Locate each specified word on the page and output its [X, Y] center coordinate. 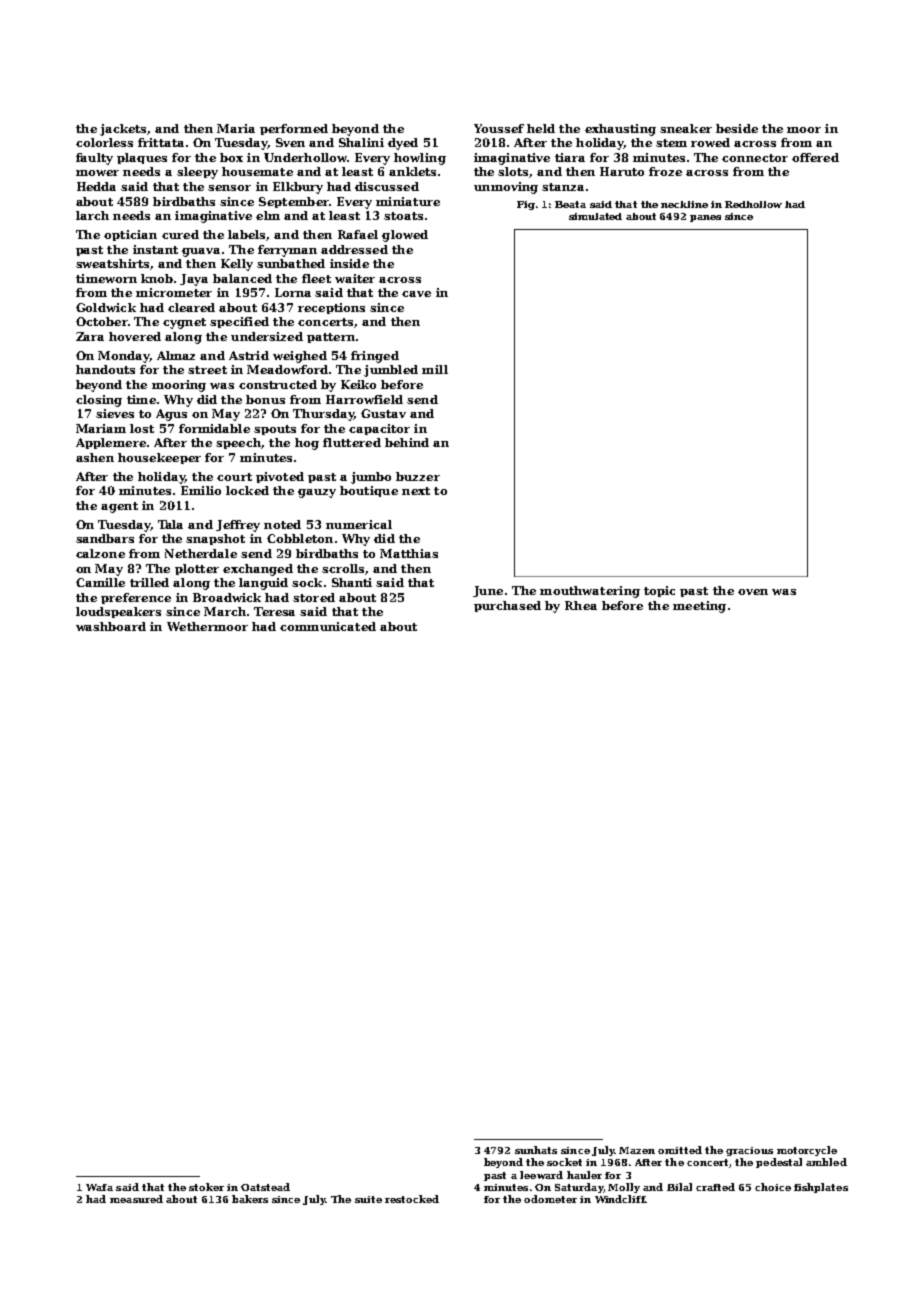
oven [753, 592]
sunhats [536, 1150]
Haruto [622, 171]
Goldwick [106, 307]
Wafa [99, 1187]
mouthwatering [590, 592]
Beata [570, 204]
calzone [100, 553]
